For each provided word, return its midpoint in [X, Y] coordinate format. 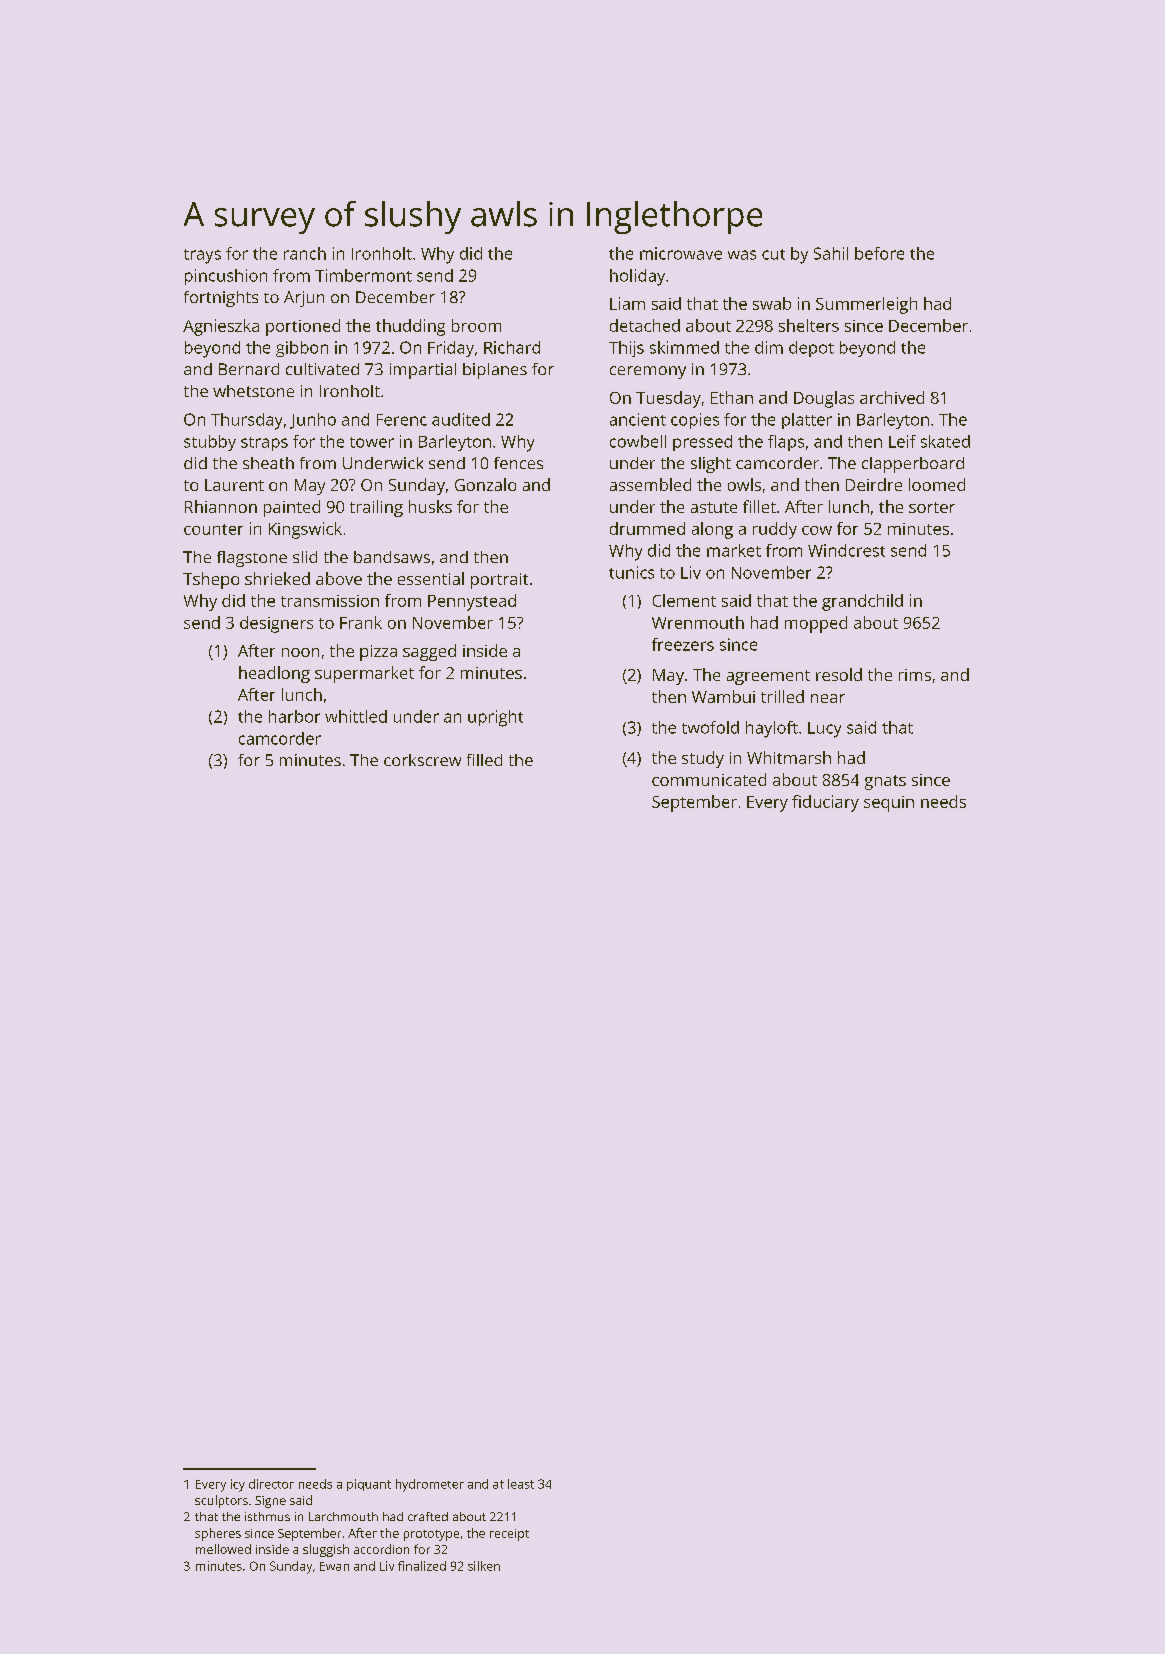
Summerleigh [866, 305]
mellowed [223, 1549]
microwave [681, 253]
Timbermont [363, 275]
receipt [509, 1535]
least [521, 1484]
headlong [274, 674]
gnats [885, 782]
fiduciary [825, 803]
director [271, 1484]
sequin [889, 804]
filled [484, 760]
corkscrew [422, 760]
